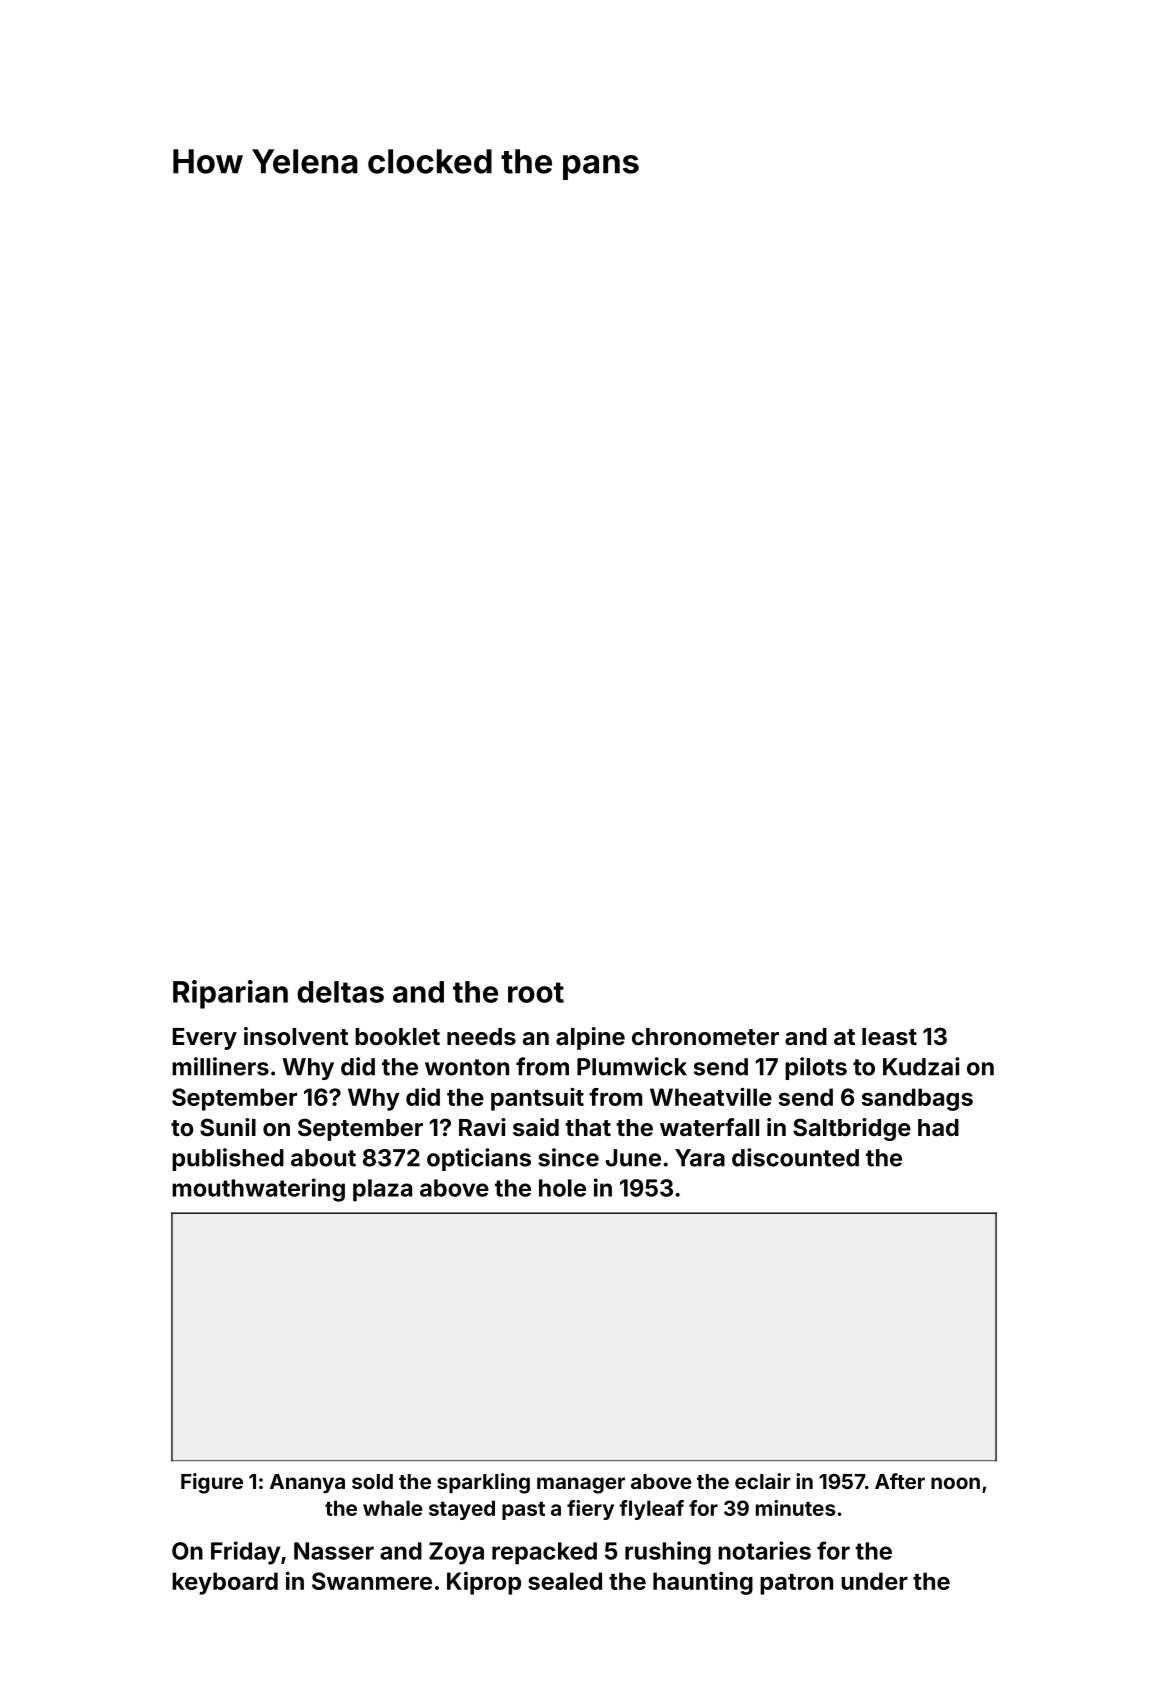 Image resolution: width=1168 pixels, height=1692 pixels. Describe the element at coordinates (590, 1038) in the screenshot. I see `alpine` at that location.
